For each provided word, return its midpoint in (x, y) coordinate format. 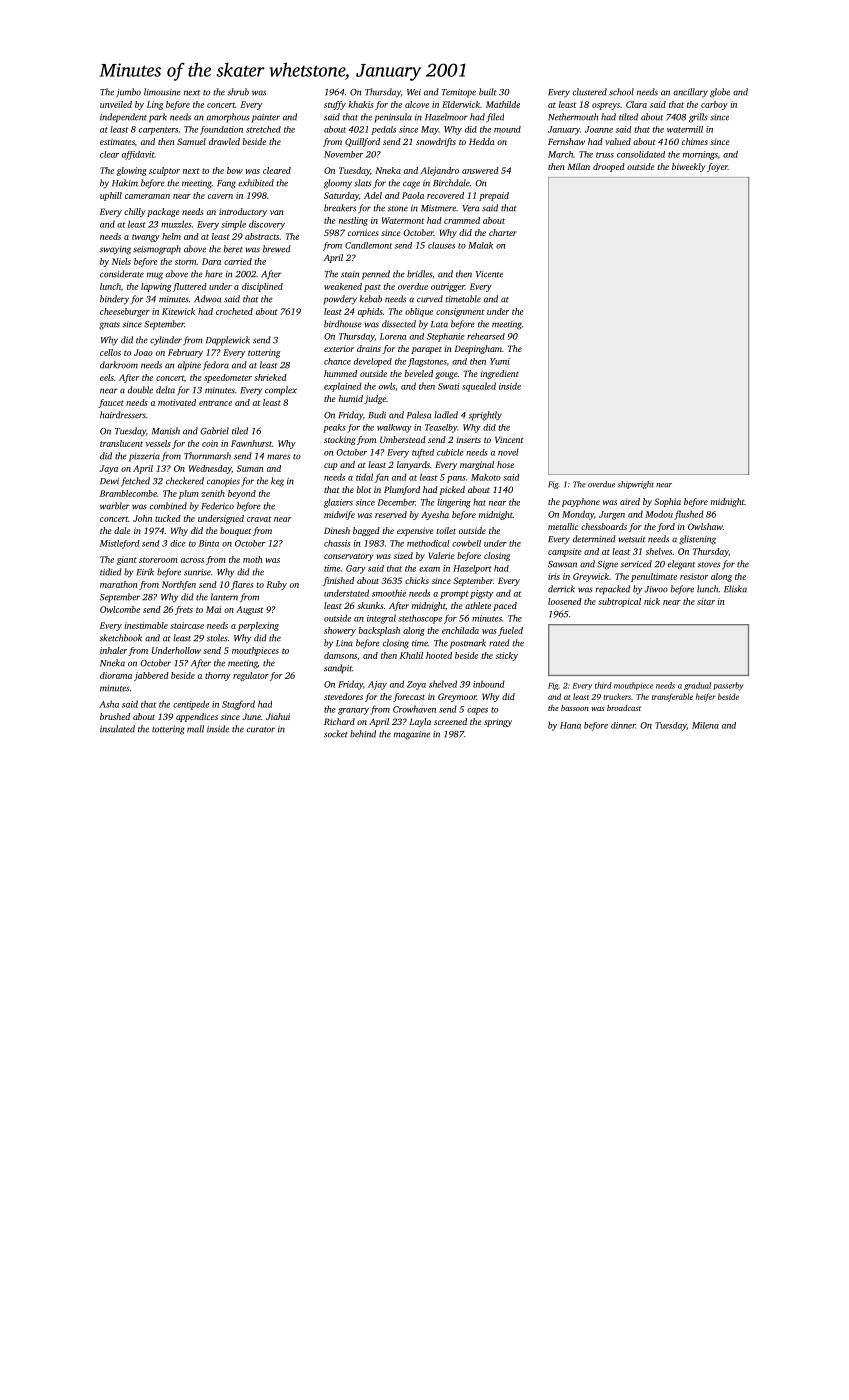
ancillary (690, 93)
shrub (238, 92)
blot (364, 489)
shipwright (636, 485)
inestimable (146, 625)
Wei (414, 92)
